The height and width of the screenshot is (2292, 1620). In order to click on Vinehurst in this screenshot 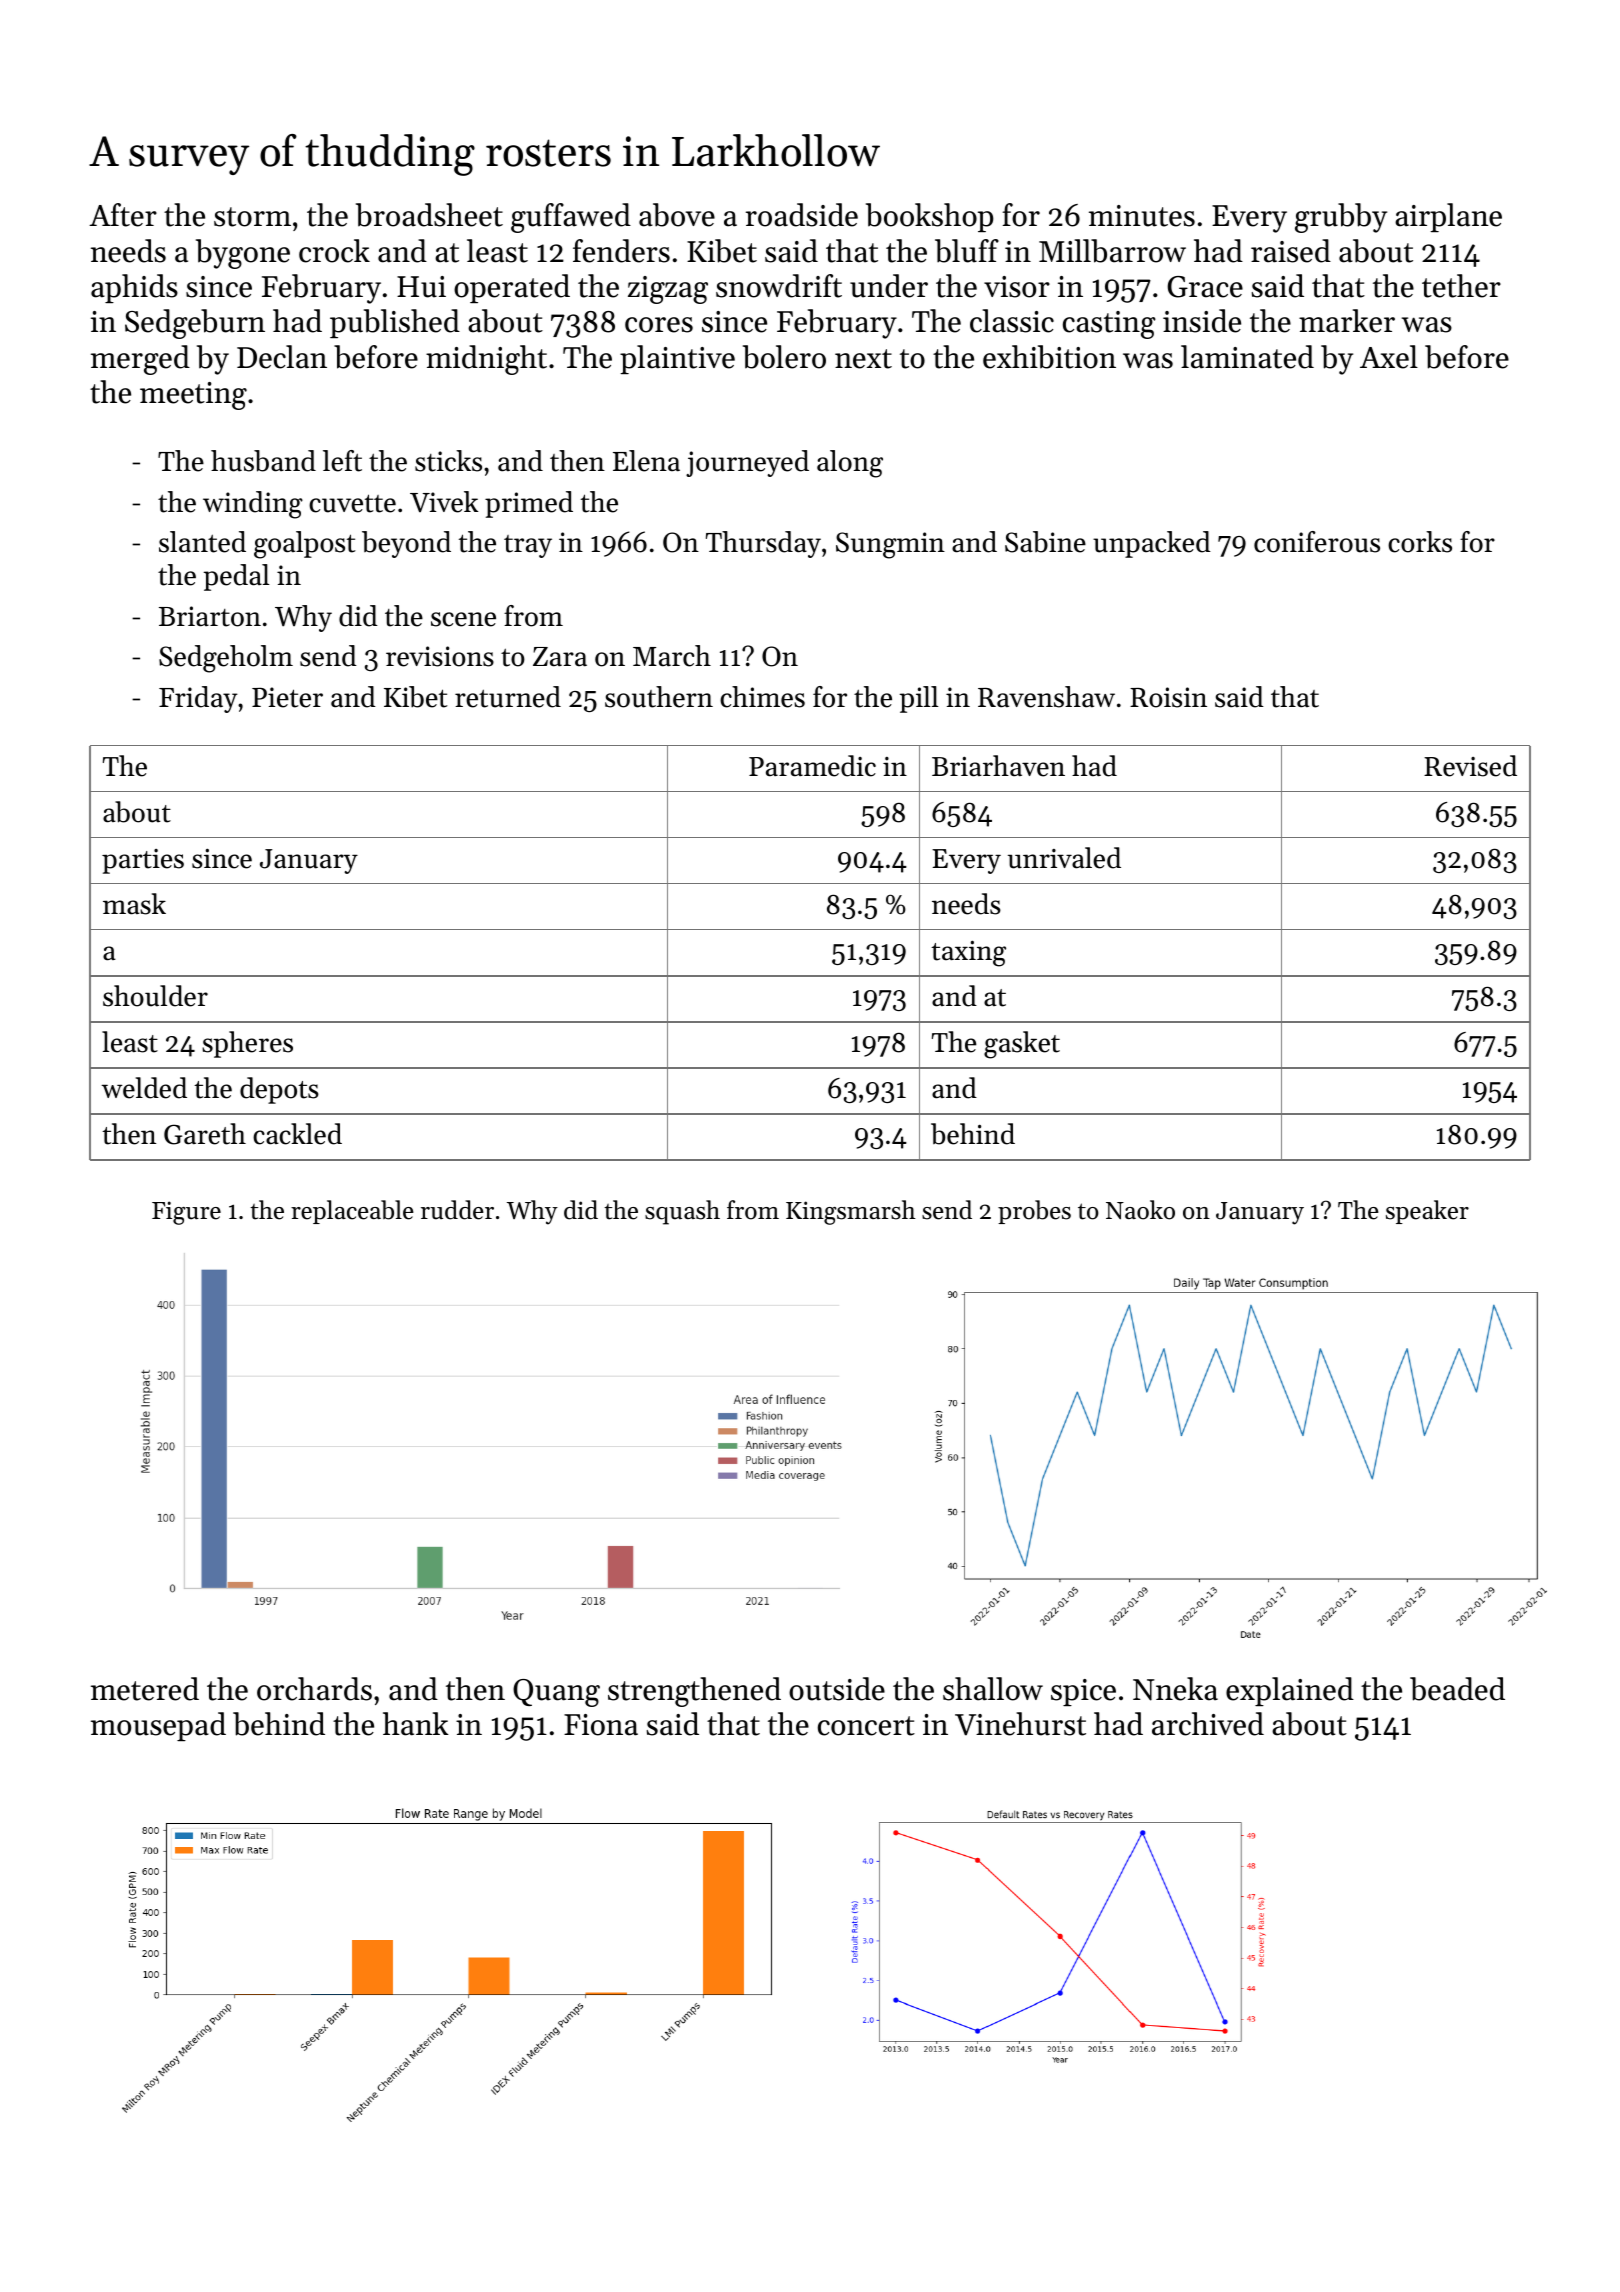, I will do `click(1020, 1724)`.
